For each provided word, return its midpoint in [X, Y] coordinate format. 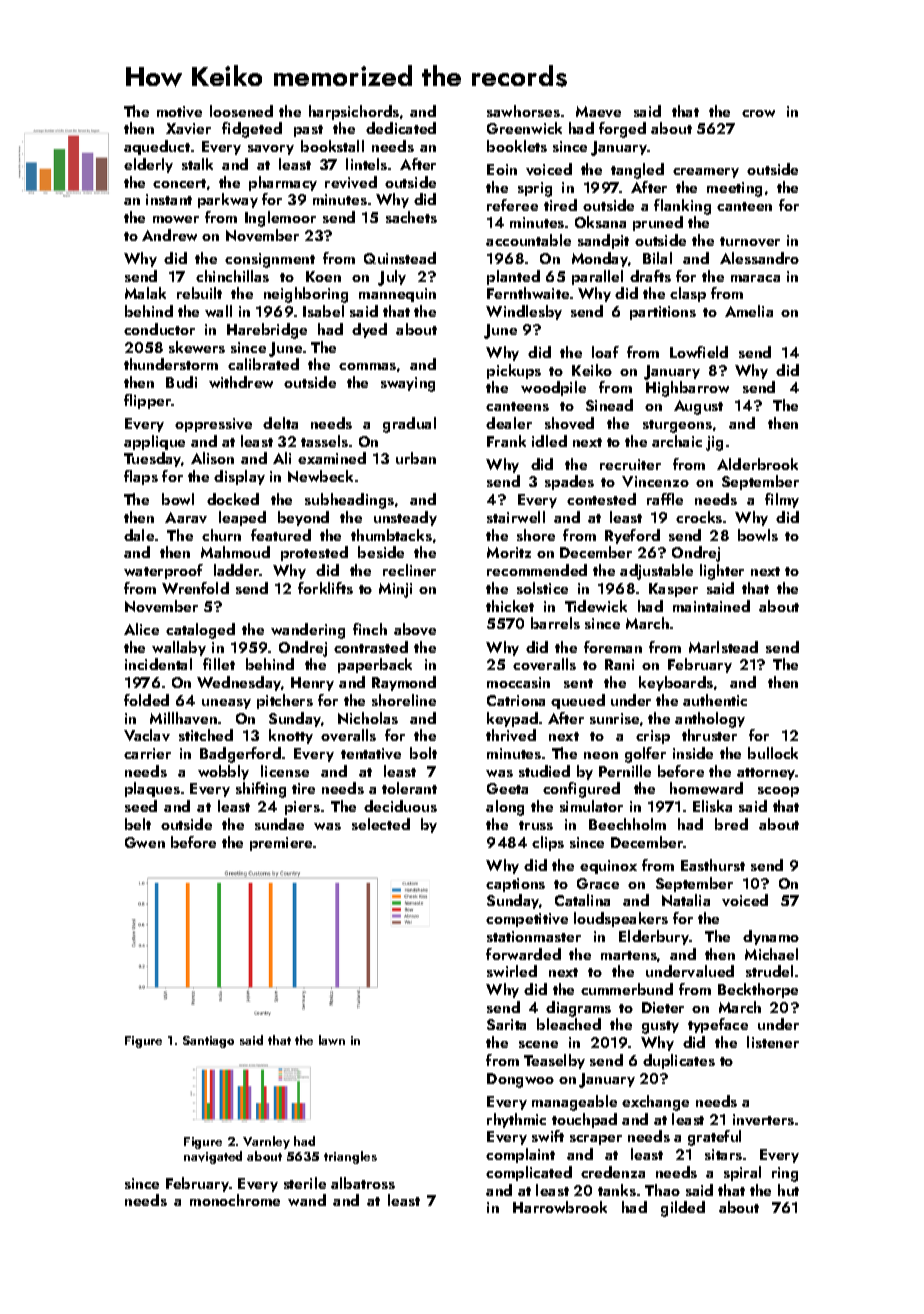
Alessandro [759, 258]
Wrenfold [195, 588]
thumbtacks [391, 535]
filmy [782, 500]
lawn [332, 1040]
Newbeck [320, 476]
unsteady [405, 518]
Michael [771, 954]
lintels [366, 164]
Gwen [145, 842]
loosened [241, 111]
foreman [613, 647]
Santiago [208, 1042]
